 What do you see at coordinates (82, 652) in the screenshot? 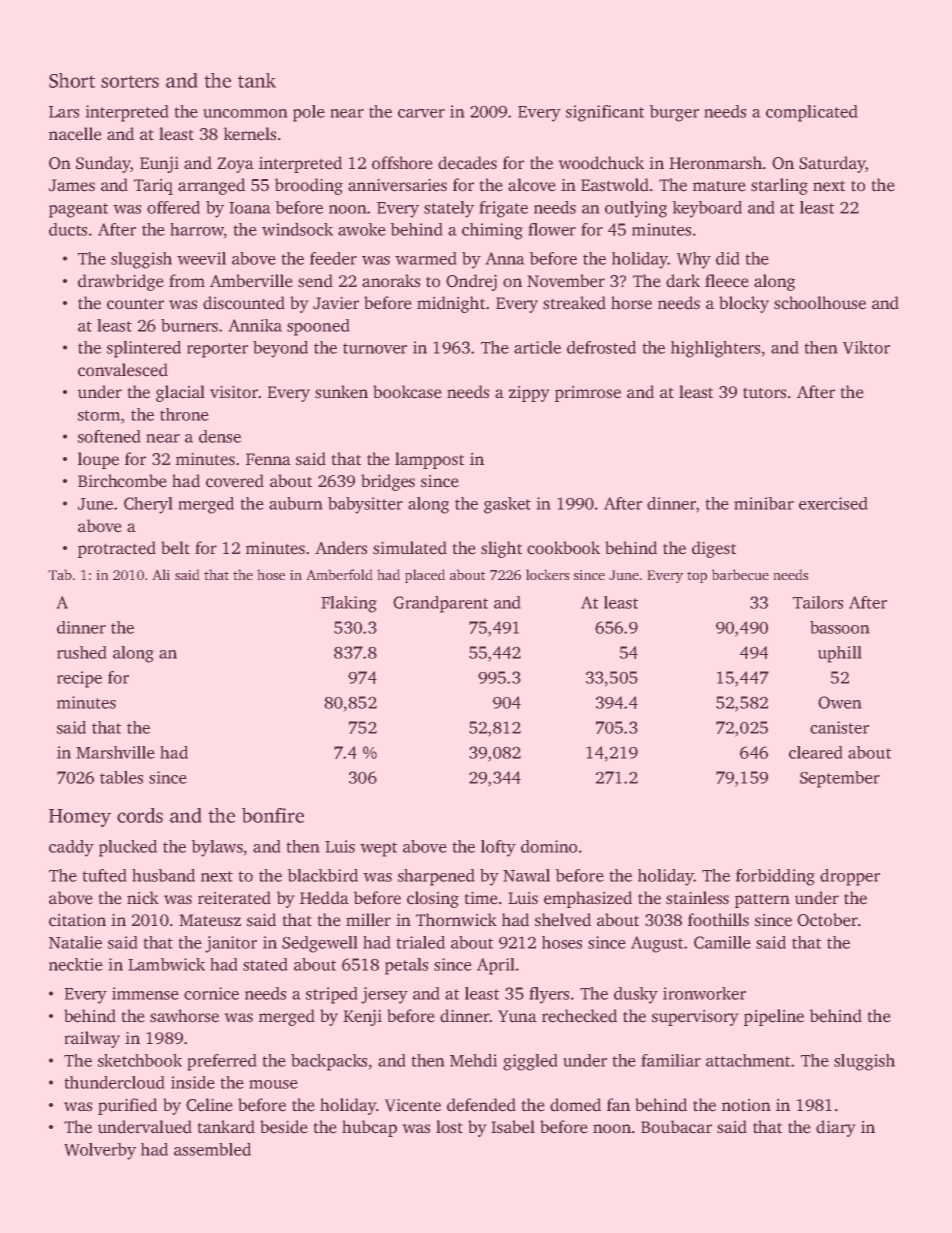
I see `rushed` at bounding box center [82, 652].
